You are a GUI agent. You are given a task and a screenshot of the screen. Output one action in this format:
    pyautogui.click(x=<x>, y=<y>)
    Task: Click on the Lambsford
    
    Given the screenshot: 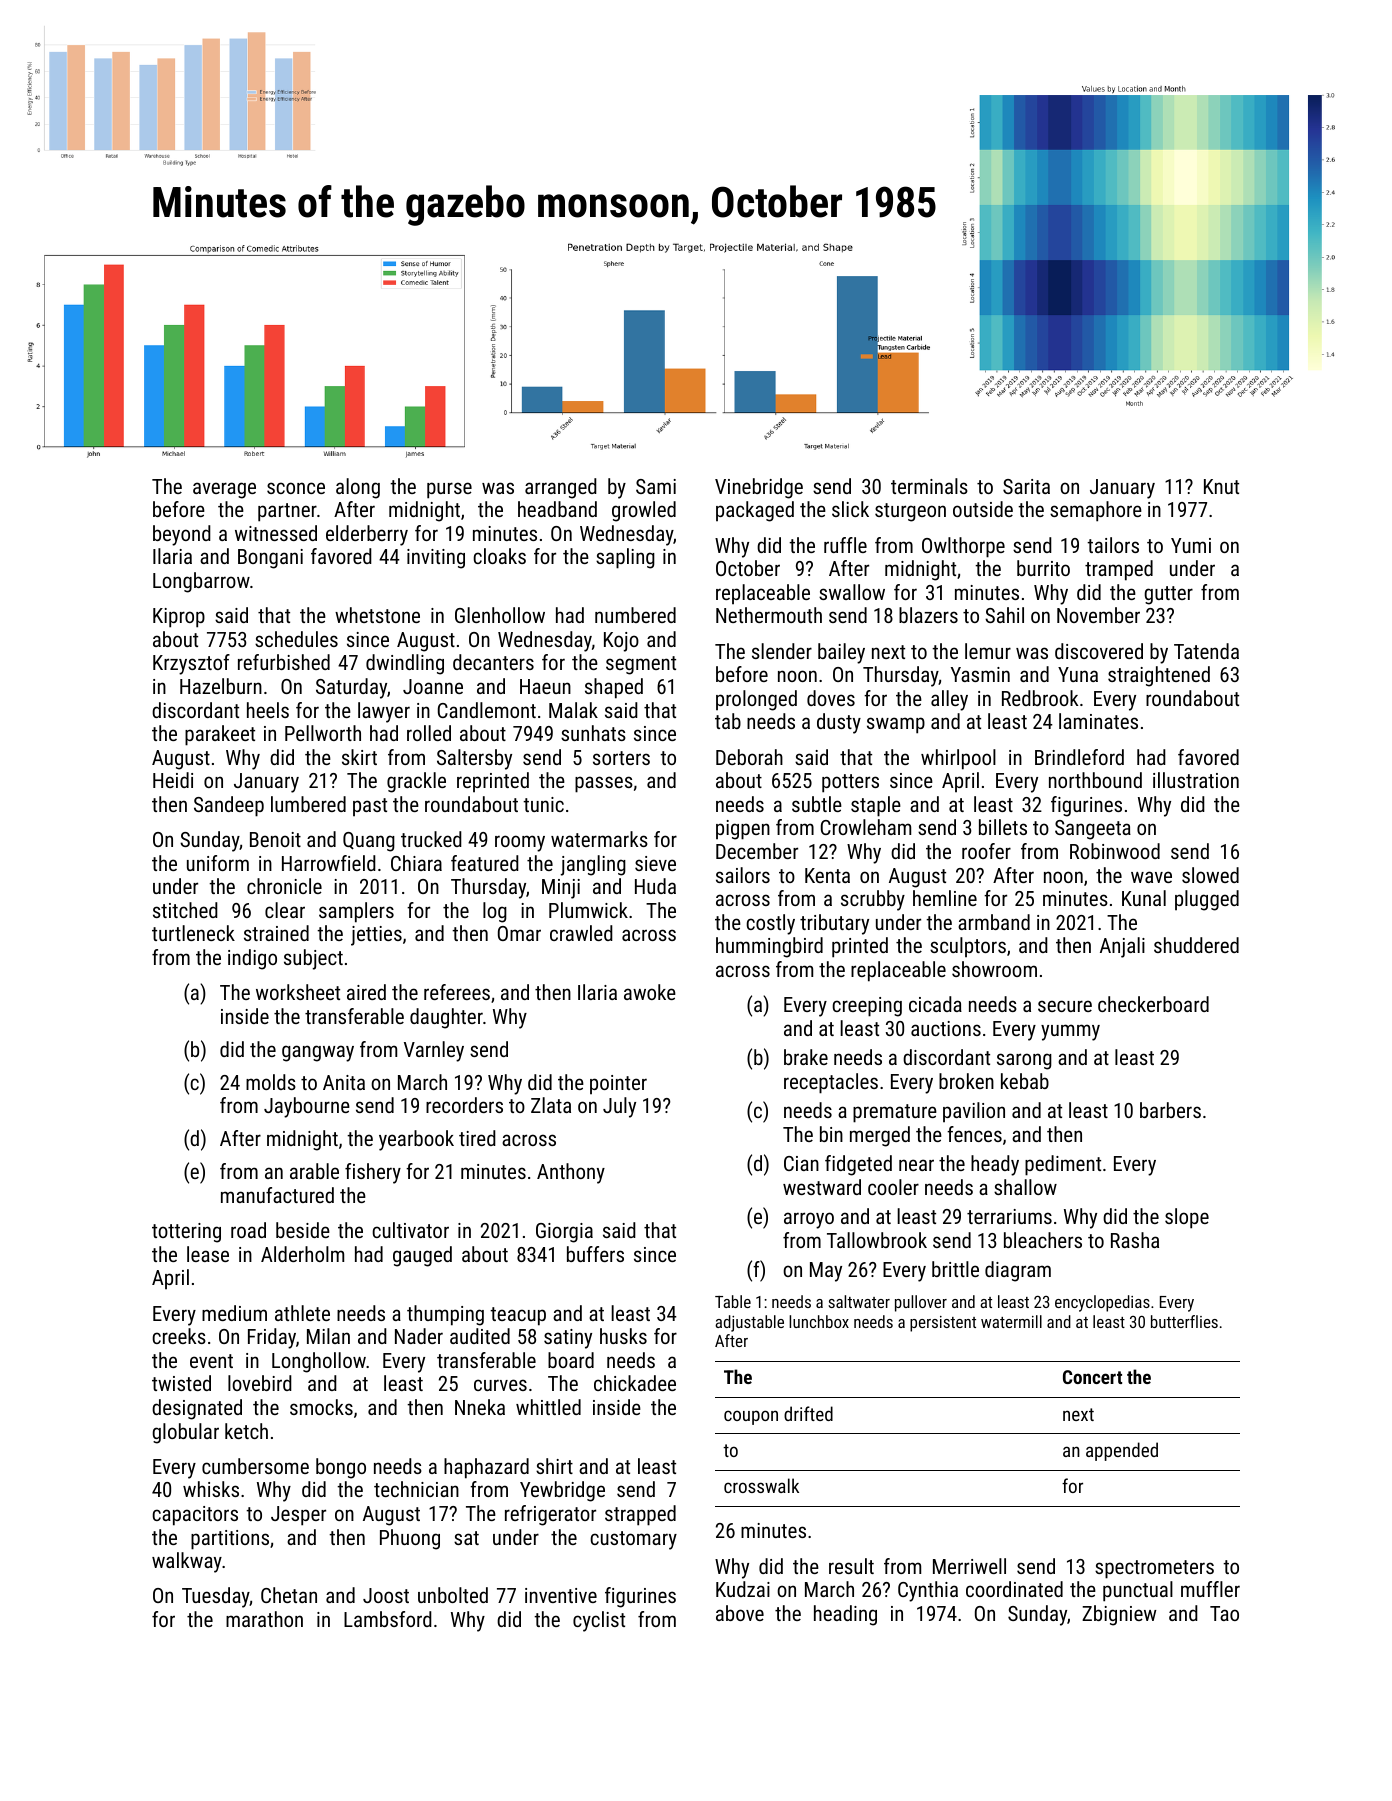 What is the action you would take?
    pyautogui.click(x=388, y=1619)
